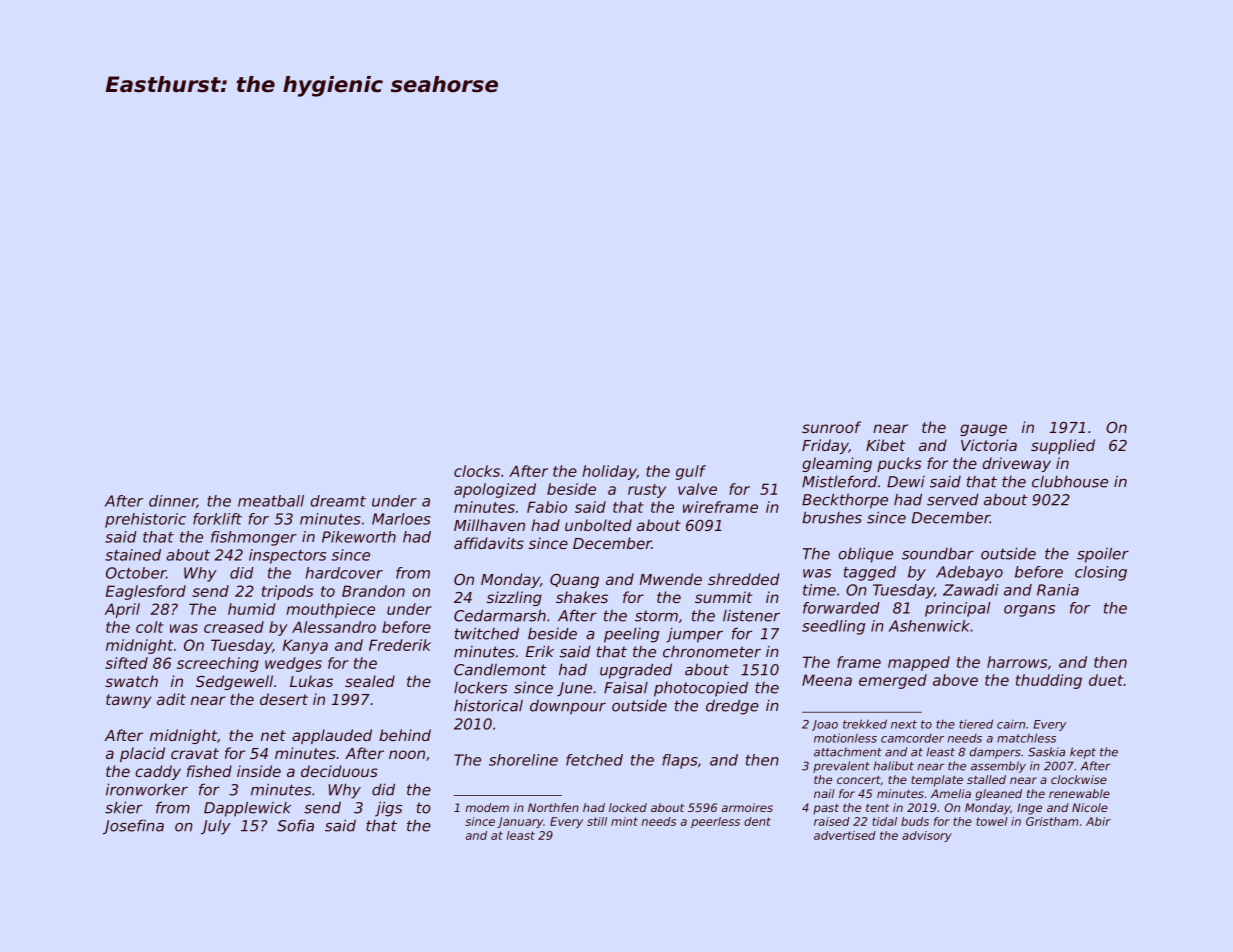  I want to click on served, so click(953, 499).
